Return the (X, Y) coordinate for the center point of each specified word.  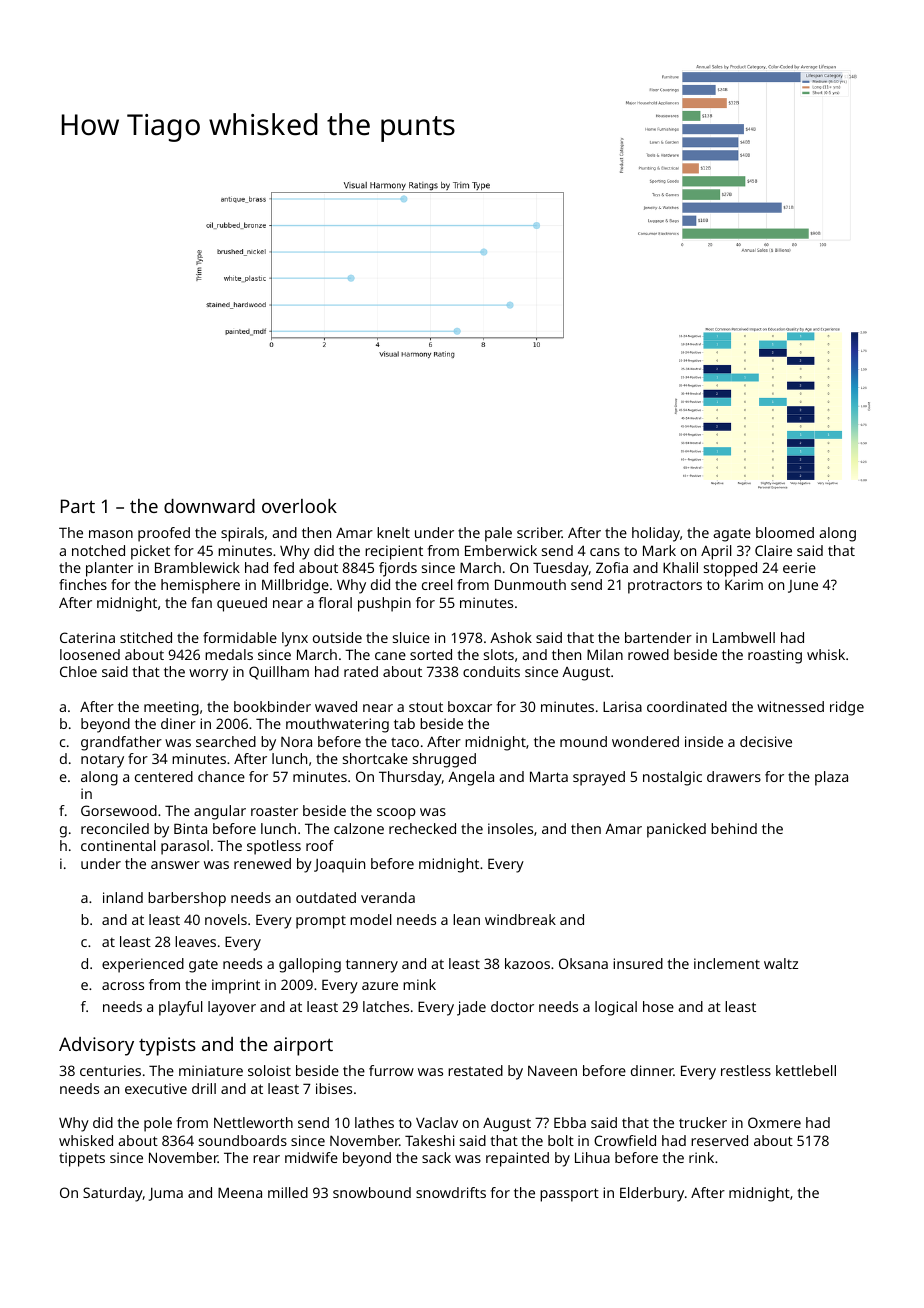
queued (242, 604)
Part (78, 506)
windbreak (520, 919)
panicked (676, 830)
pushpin (384, 604)
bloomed (785, 532)
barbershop (187, 899)
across (123, 986)
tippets (82, 1159)
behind (734, 828)
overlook (299, 506)
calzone (359, 828)
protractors (665, 587)
